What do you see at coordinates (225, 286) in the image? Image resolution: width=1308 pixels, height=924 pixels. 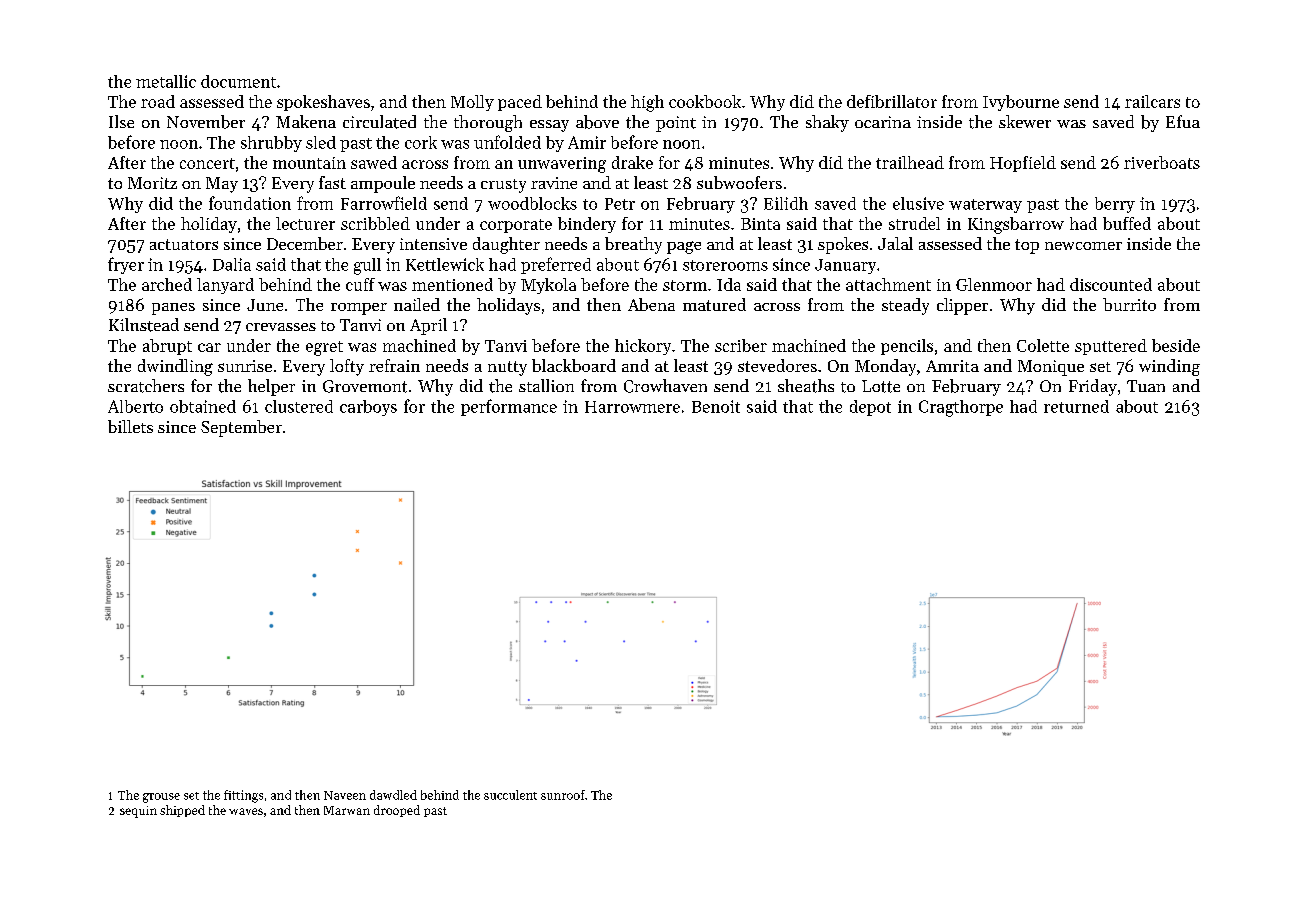 I see `lanyard` at bounding box center [225, 286].
